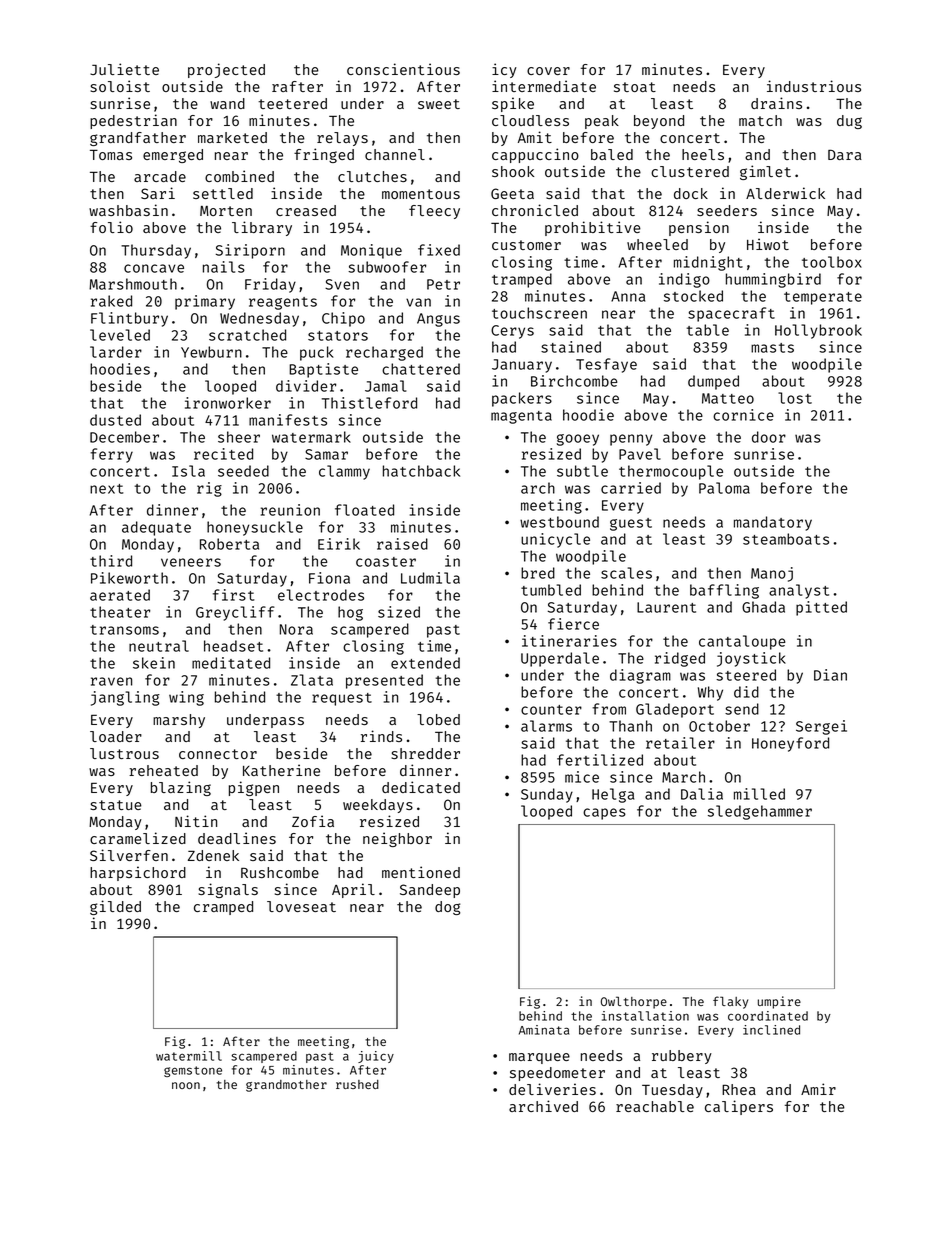 This image has width=952, height=1233. Describe the element at coordinates (539, 1058) in the image. I see `marquee` at that location.
